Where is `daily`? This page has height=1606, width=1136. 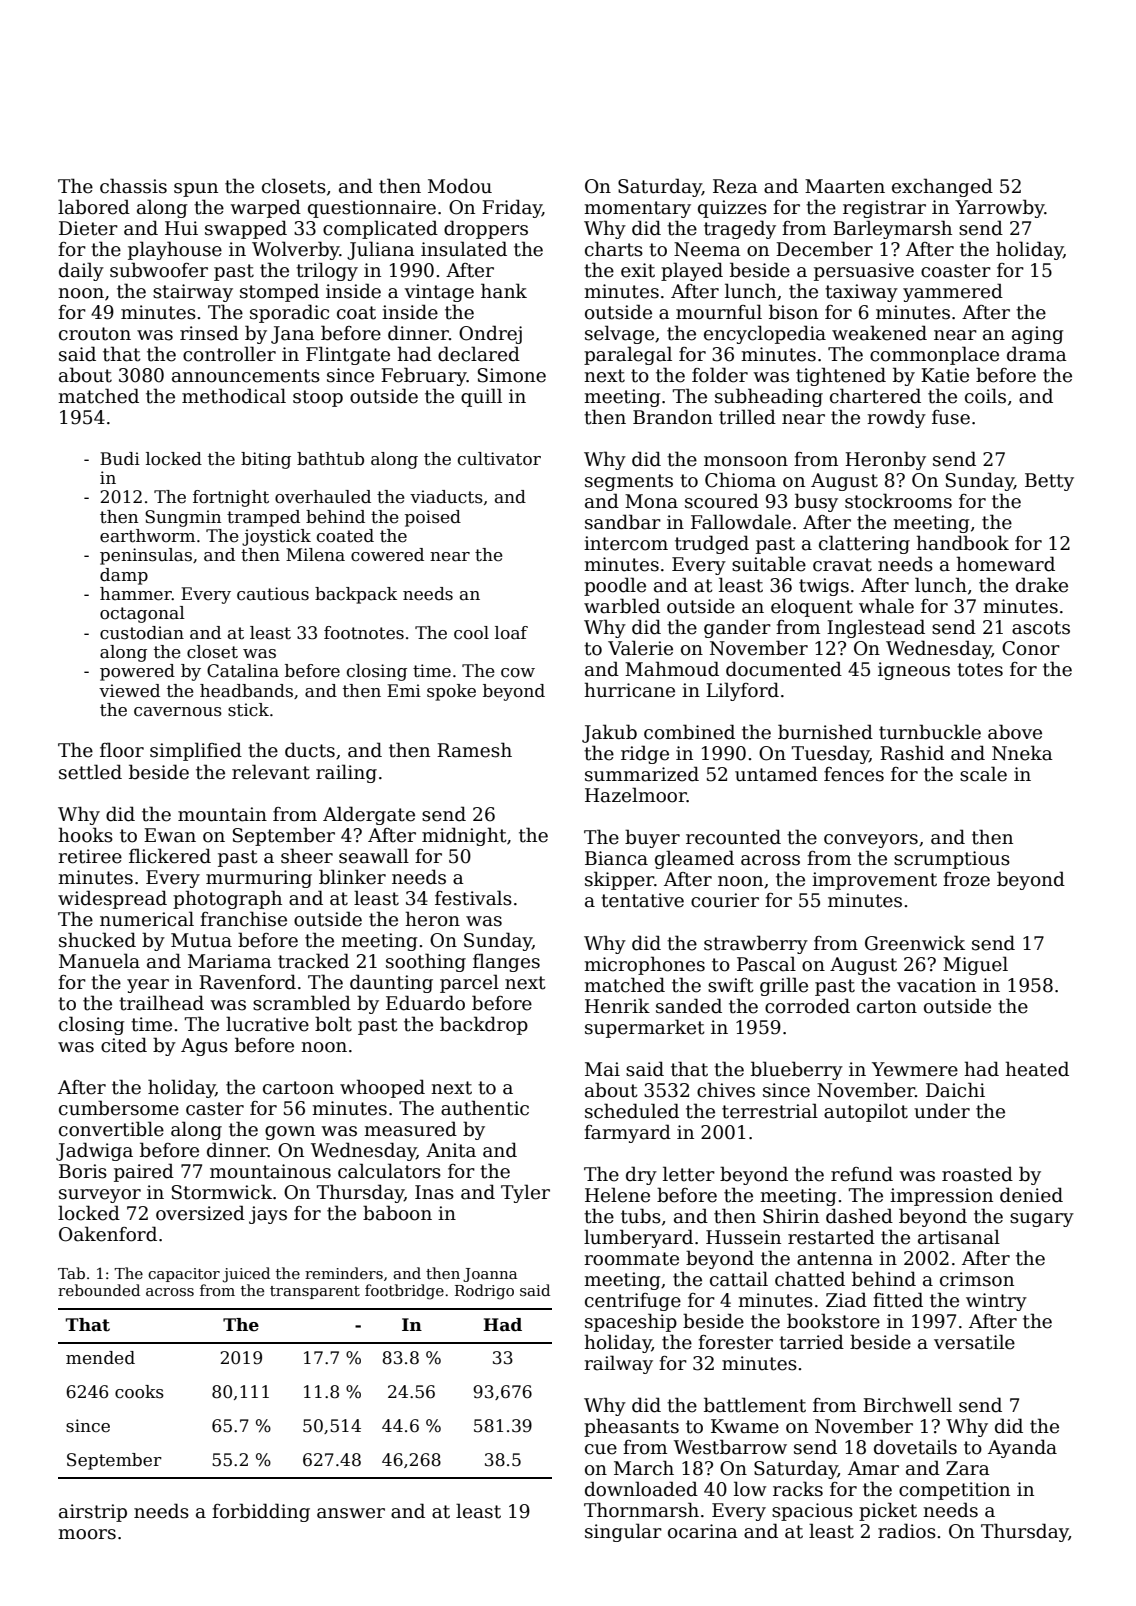
daily is located at coordinates (81, 271).
